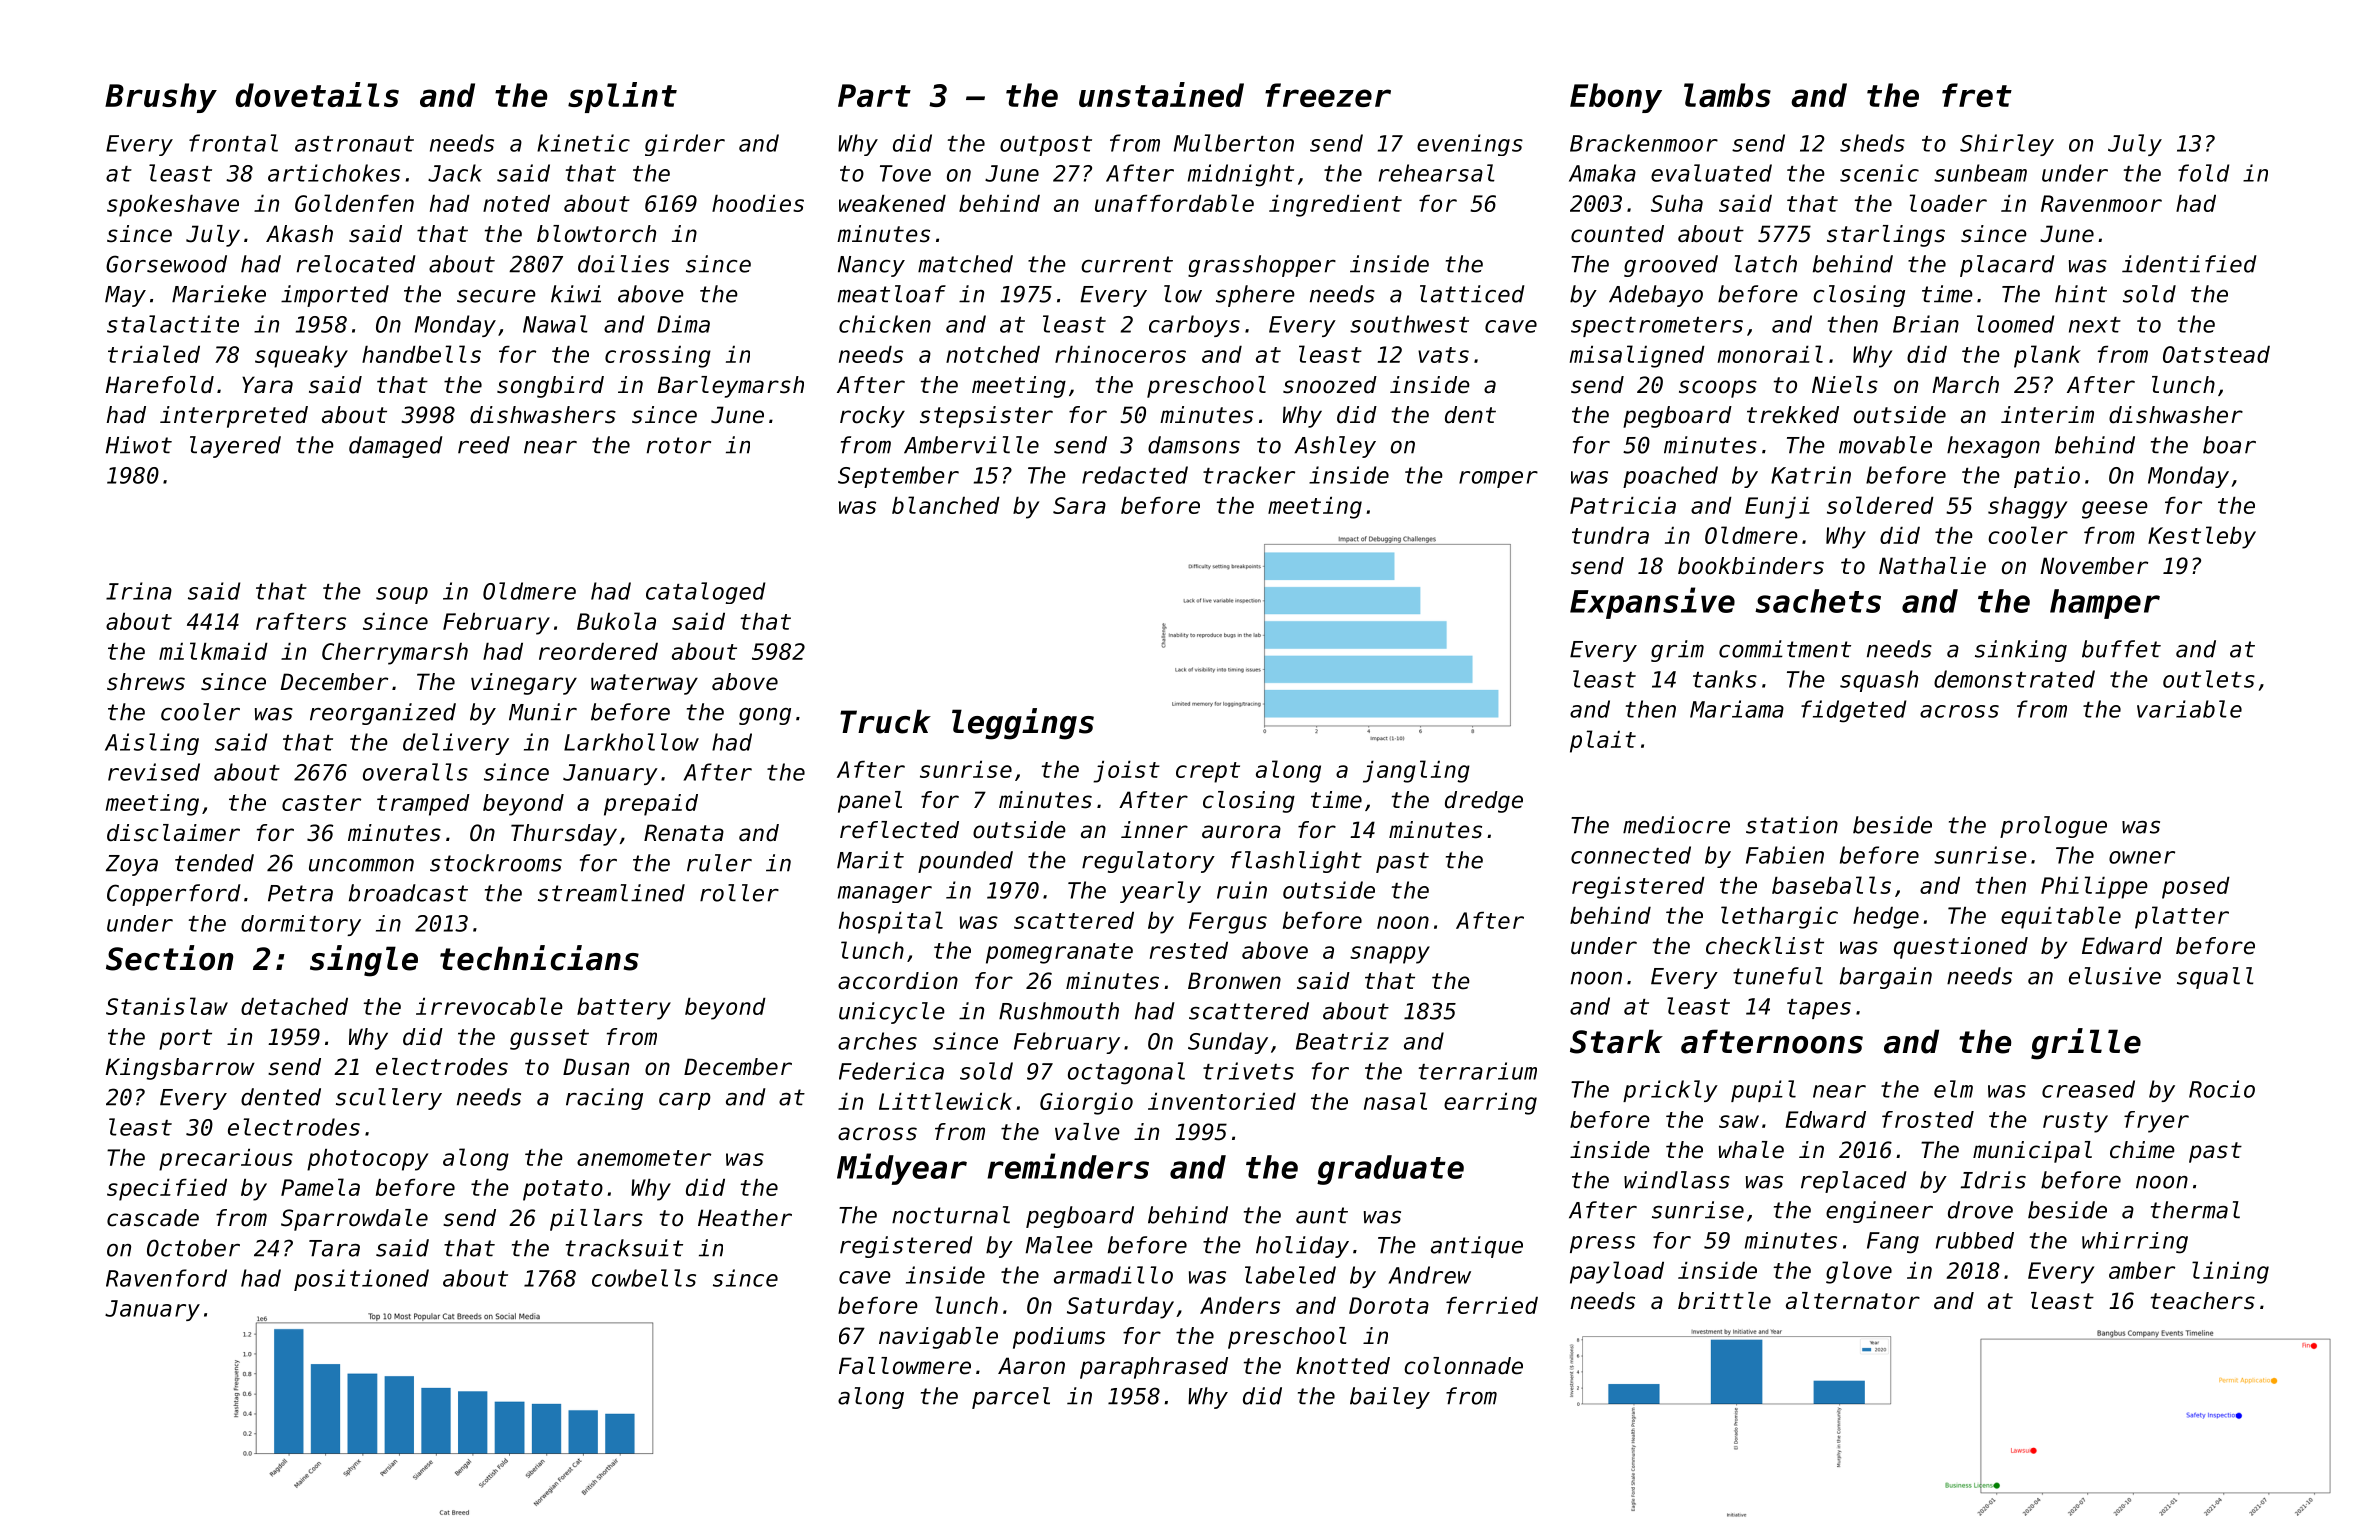  What do you see at coordinates (2105, 604) in the screenshot?
I see `hamper` at bounding box center [2105, 604].
